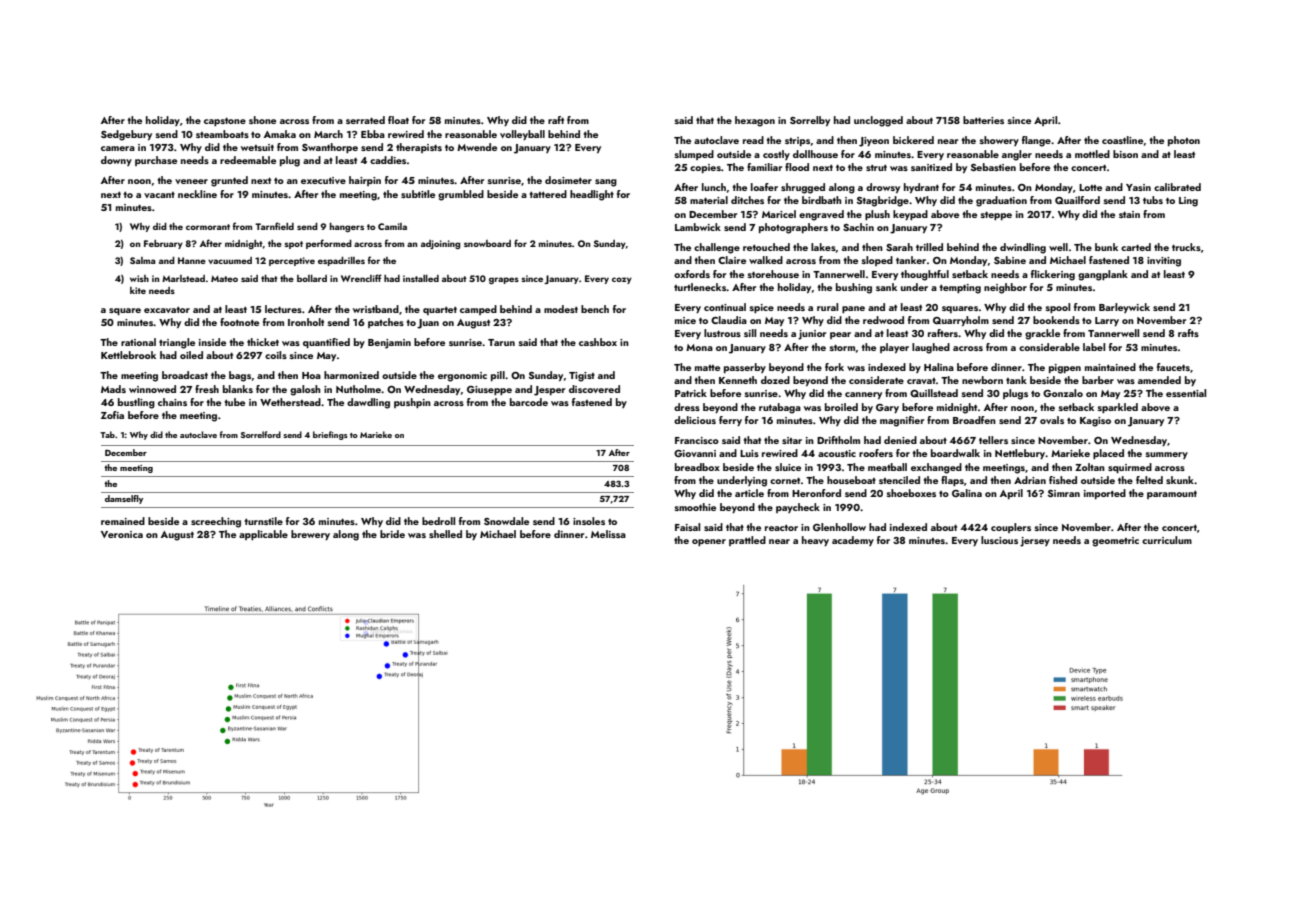 Image resolution: width=1308 pixels, height=924 pixels. Describe the element at coordinates (1115, 542) in the page. I see `geometric` at that location.
